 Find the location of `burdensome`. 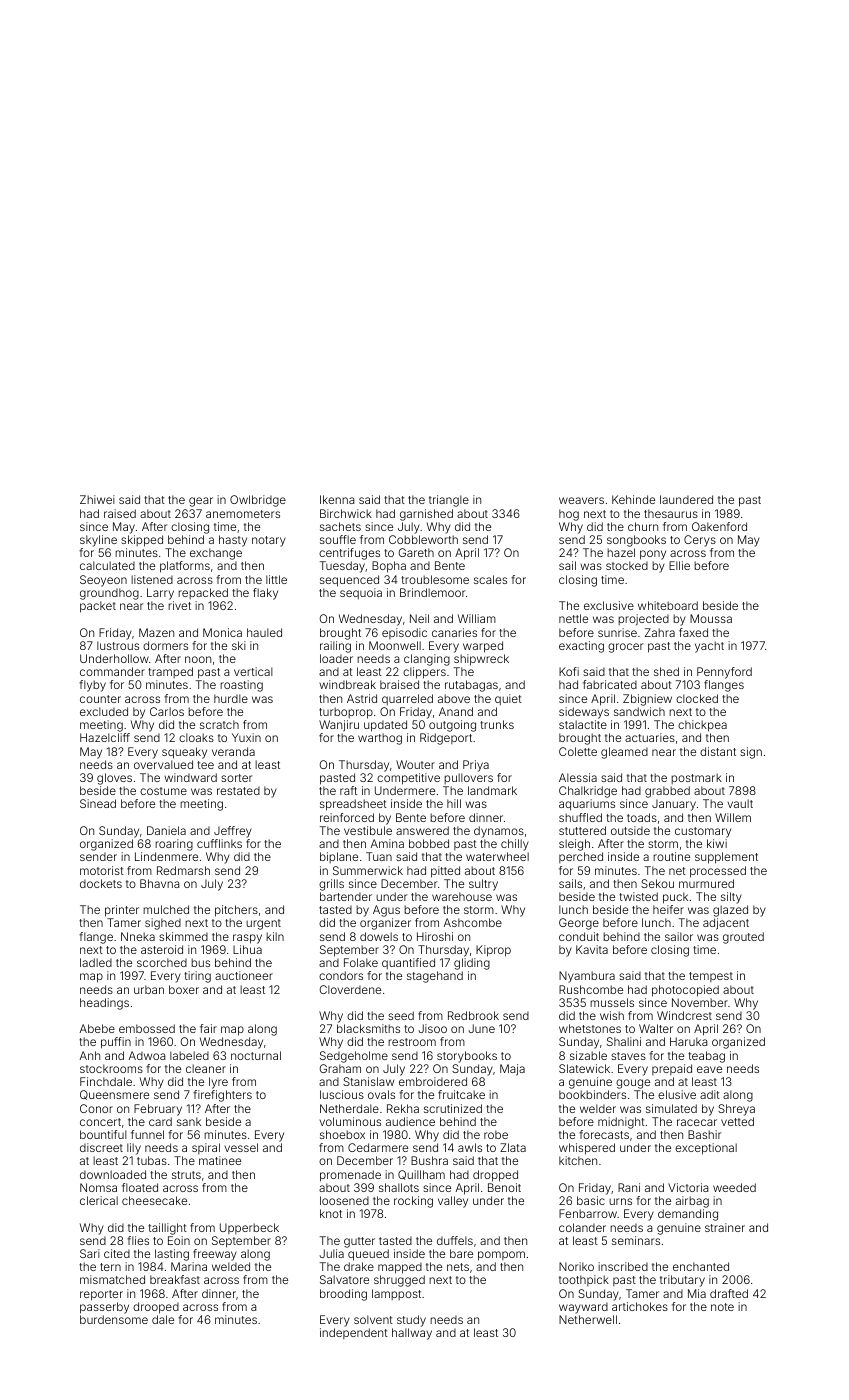

burdensome is located at coordinates (114, 1319).
